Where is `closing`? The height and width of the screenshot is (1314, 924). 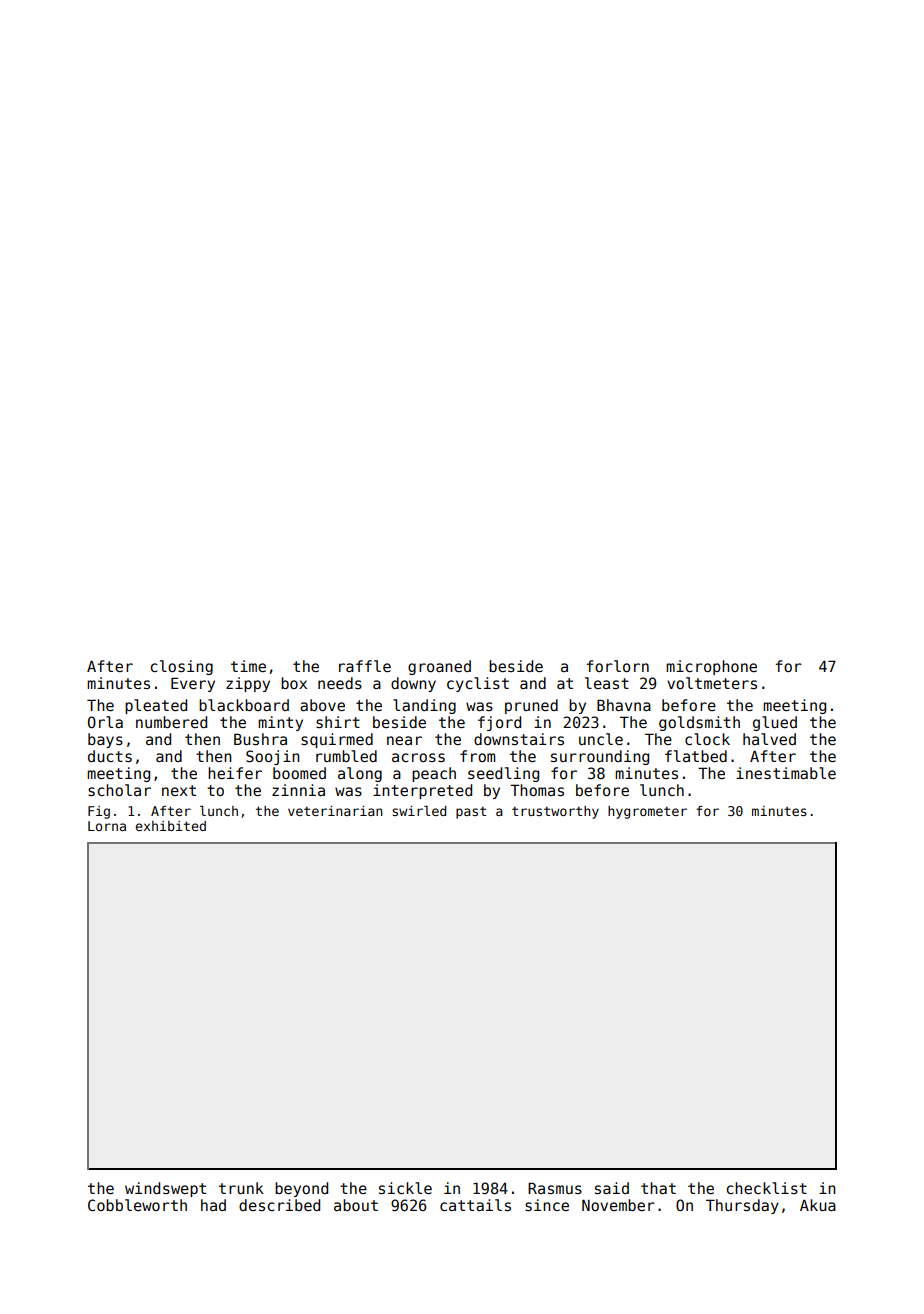
closing is located at coordinates (181, 667).
